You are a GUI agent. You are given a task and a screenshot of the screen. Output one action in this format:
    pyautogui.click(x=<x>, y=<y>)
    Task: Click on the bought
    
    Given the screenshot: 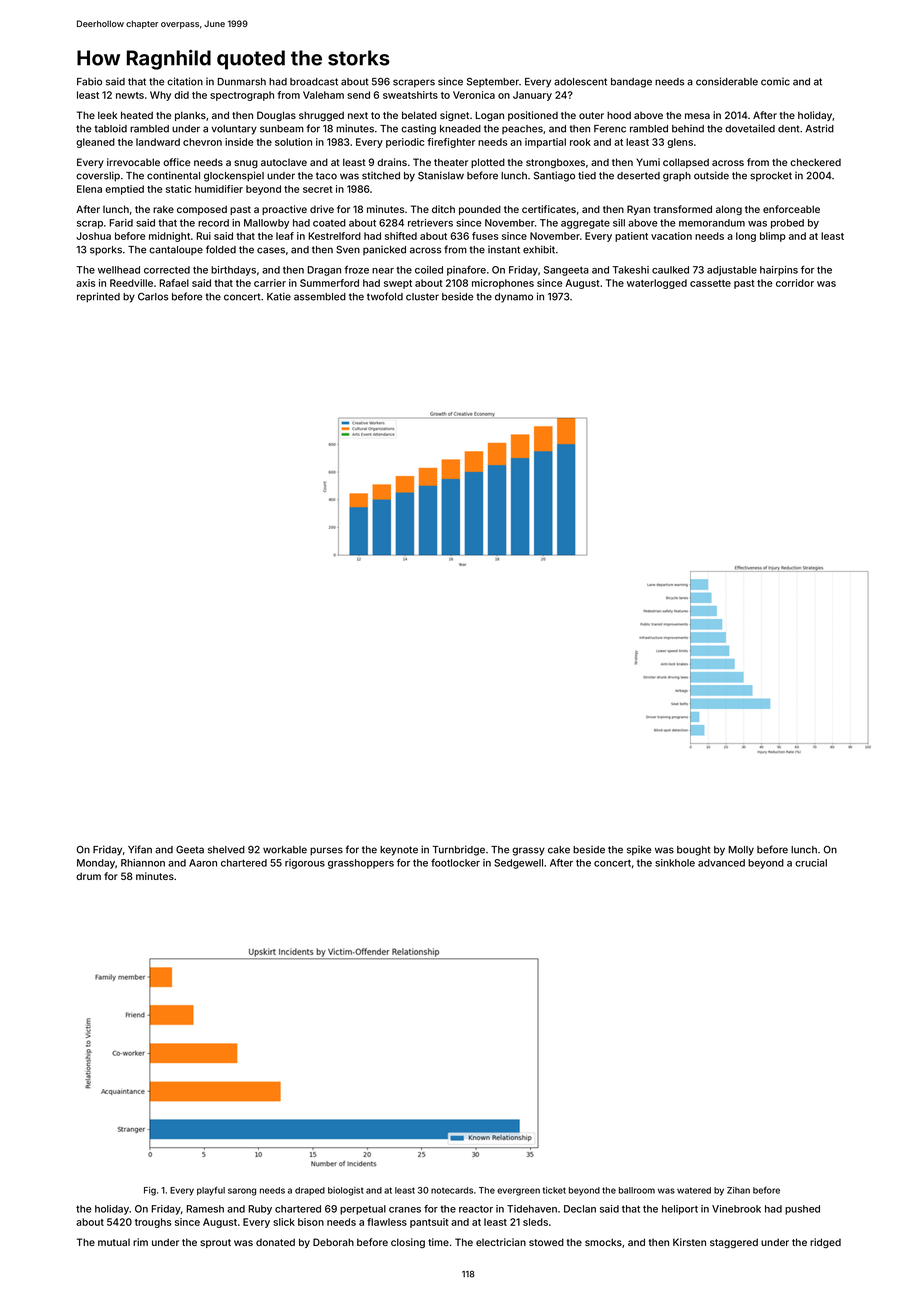 What is the action you would take?
    pyautogui.click(x=693, y=851)
